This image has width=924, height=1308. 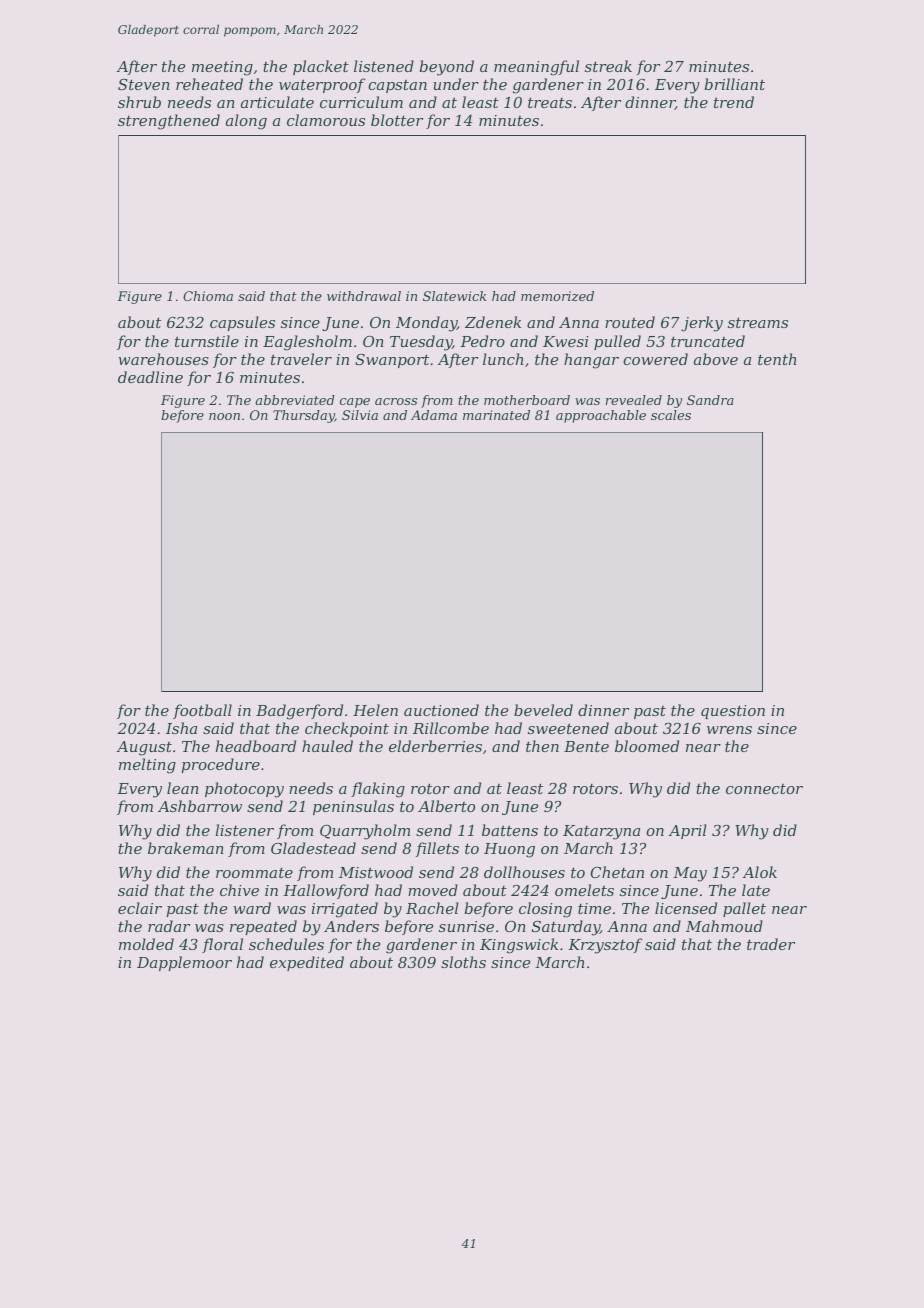 What do you see at coordinates (608, 66) in the image?
I see `streak` at bounding box center [608, 66].
